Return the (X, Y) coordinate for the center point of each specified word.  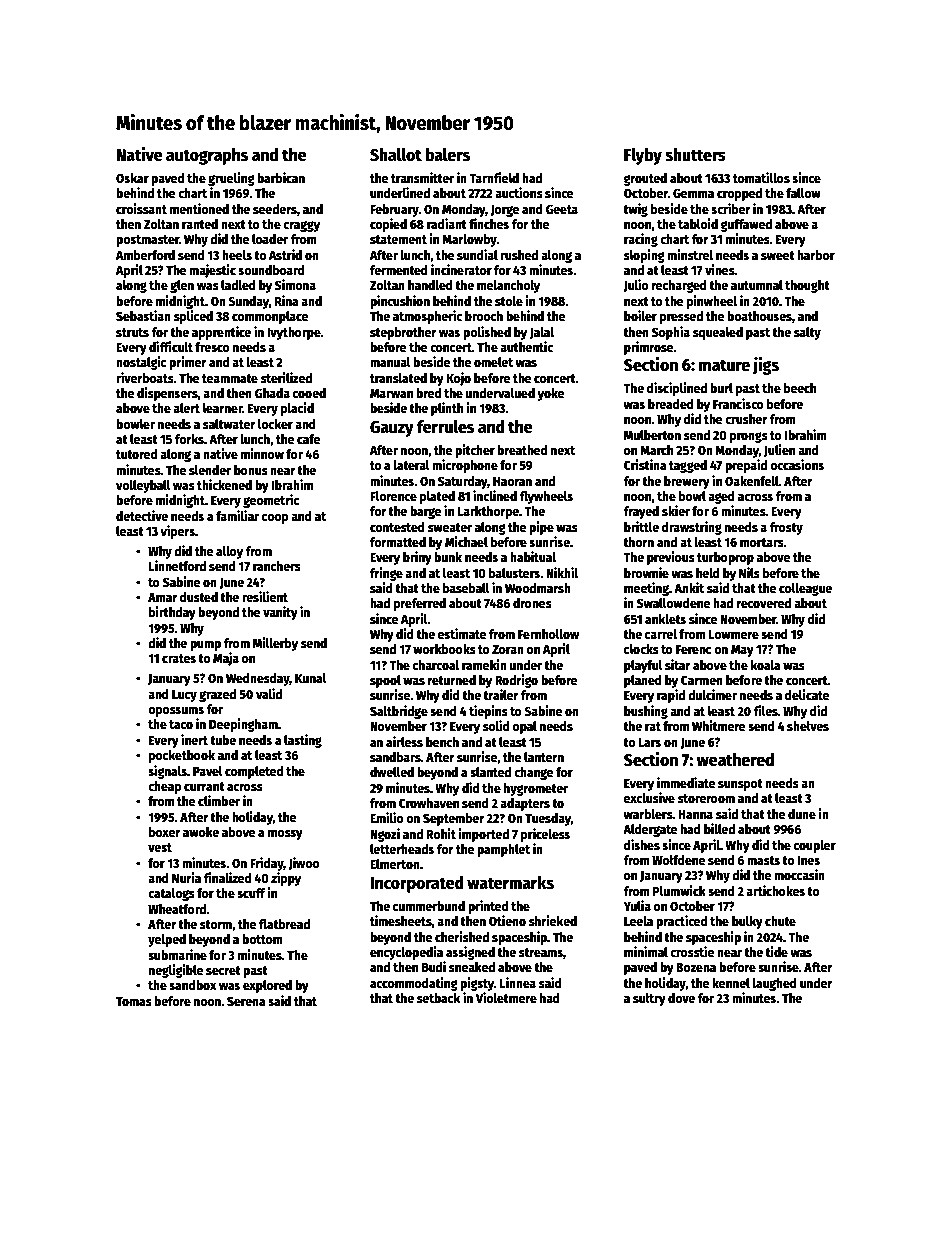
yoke (551, 394)
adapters (525, 804)
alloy (229, 552)
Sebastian (143, 315)
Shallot (396, 155)
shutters (695, 155)
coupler (815, 846)
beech (800, 388)
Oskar (132, 178)
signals (167, 772)
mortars (762, 542)
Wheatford (177, 909)
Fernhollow (548, 634)
